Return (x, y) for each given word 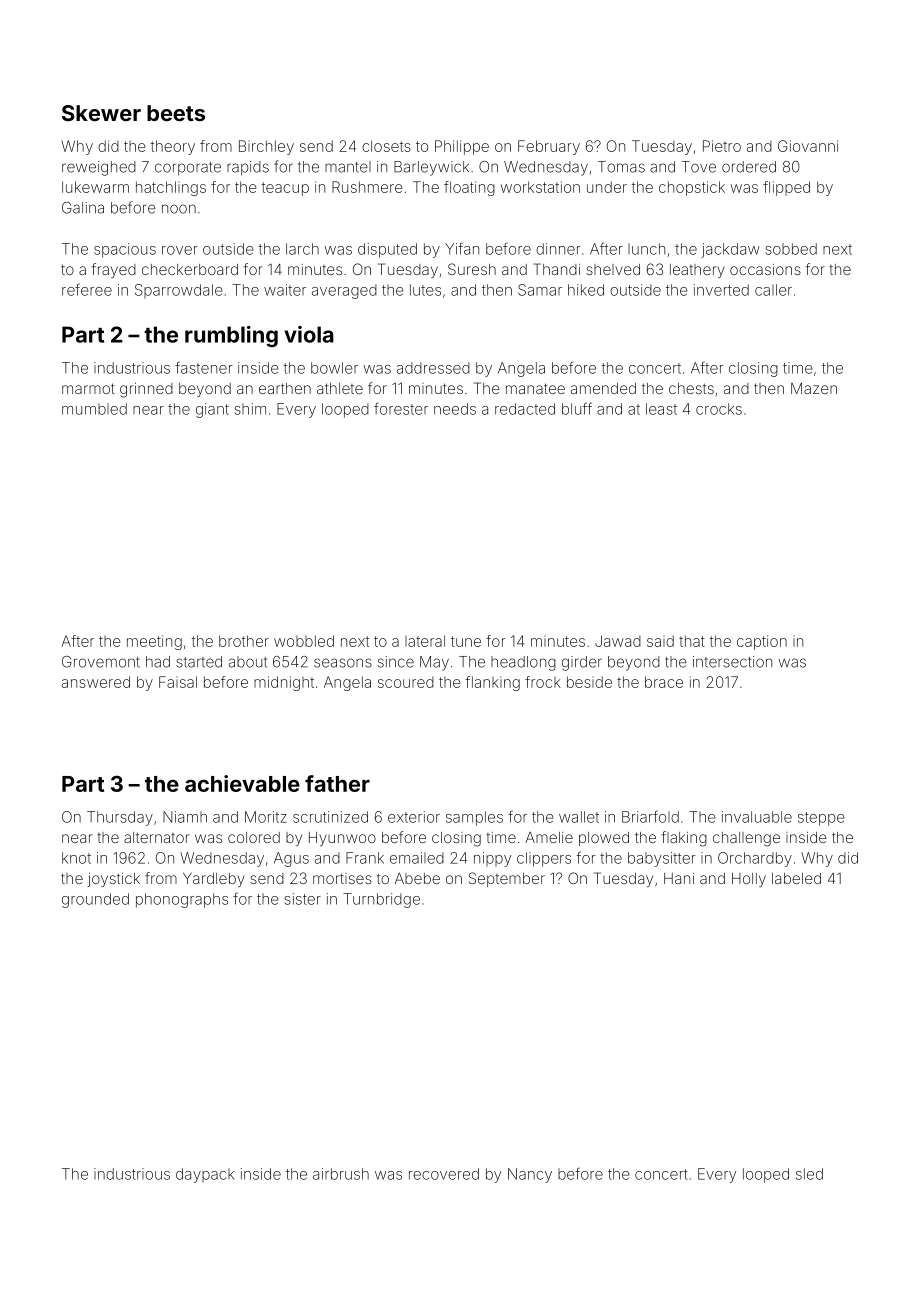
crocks (719, 409)
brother (244, 641)
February (549, 147)
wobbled (304, 641)
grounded (95, 900)
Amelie (549, 837)
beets (176, 113)
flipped (786, 188)
